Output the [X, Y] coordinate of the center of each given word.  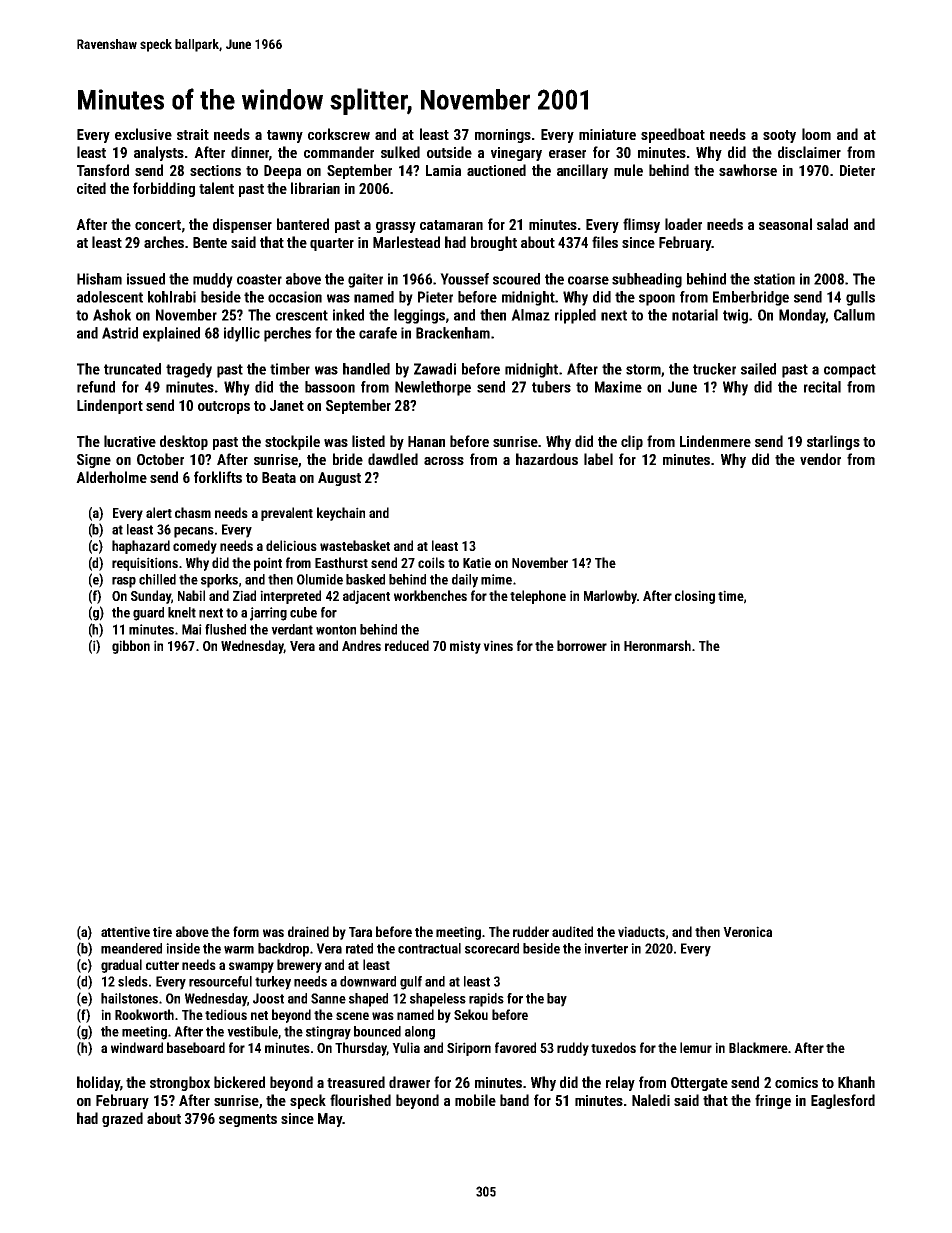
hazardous [547, 459]
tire [162, 931]
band [514, 1100]
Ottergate [699, 1084]
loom [816, 134]
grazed [122, 1119]
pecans [194, 532]
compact [850, 371]
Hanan [426, 441]
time [730, 595]
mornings [503, 136]
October [160, 459]
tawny [285, 136]
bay [557, 1000]
